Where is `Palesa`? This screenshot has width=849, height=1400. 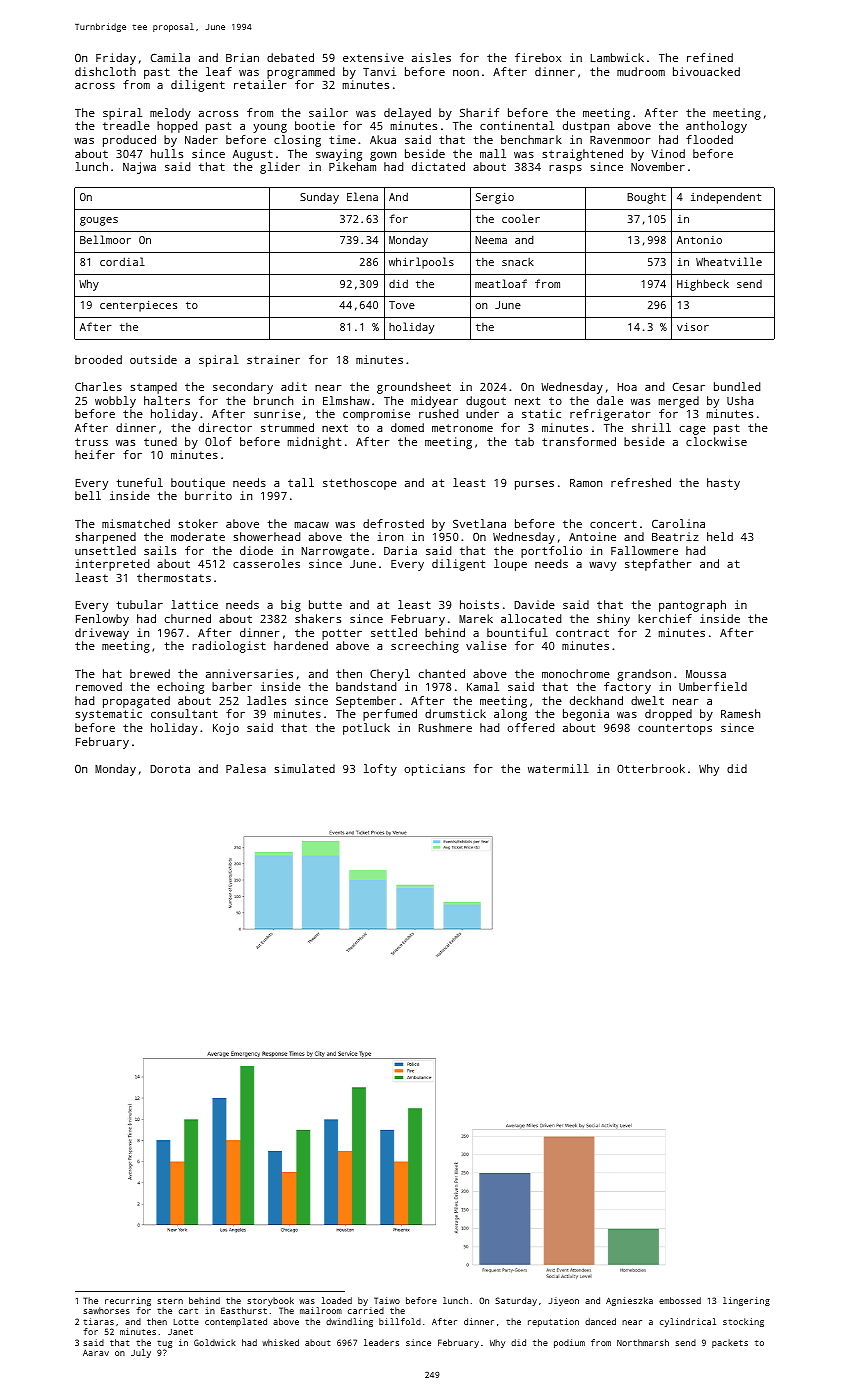 Palesa is located at coordinates (246, 768).
